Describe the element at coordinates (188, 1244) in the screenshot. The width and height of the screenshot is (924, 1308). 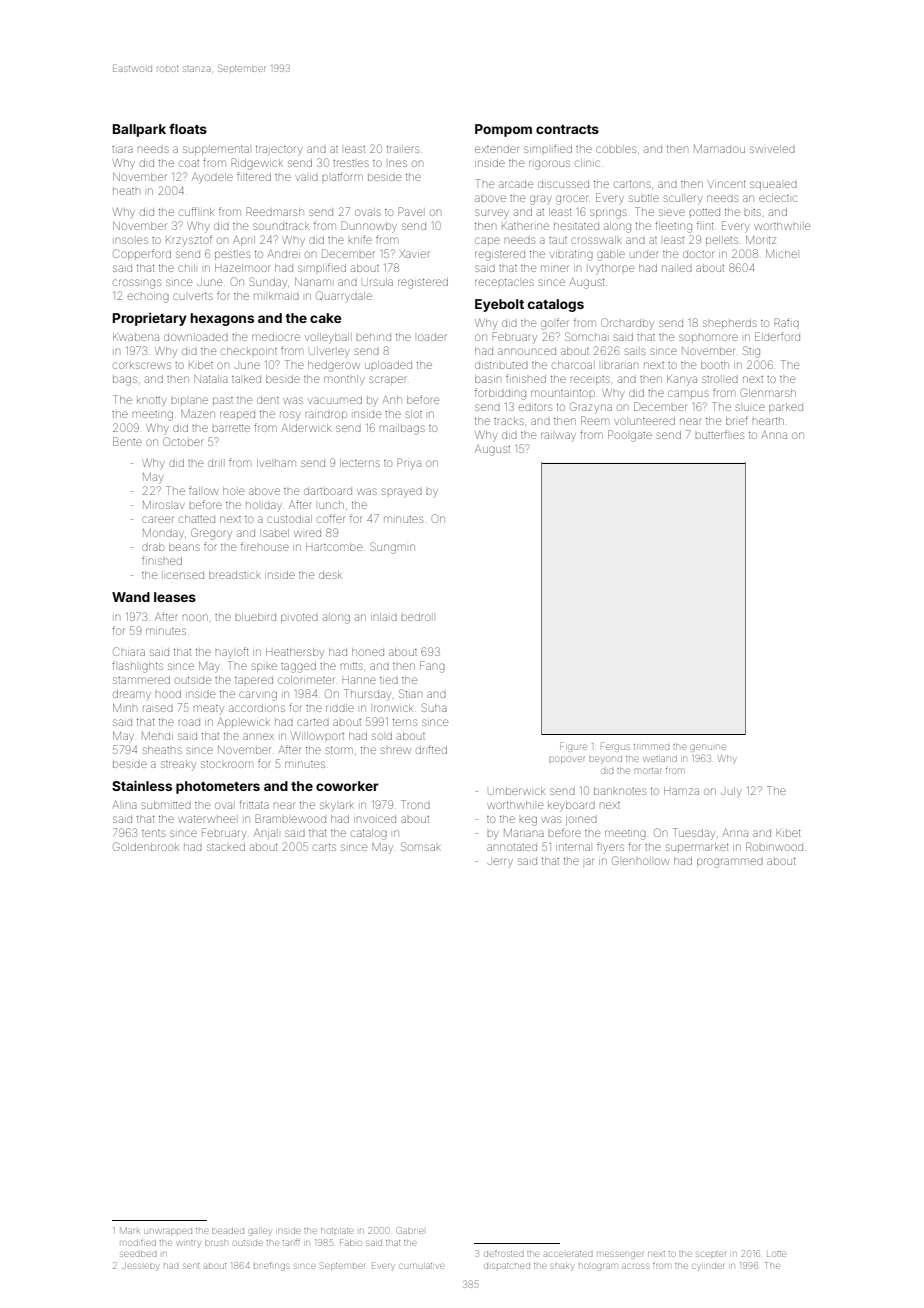
I see `wintry` at that location.
